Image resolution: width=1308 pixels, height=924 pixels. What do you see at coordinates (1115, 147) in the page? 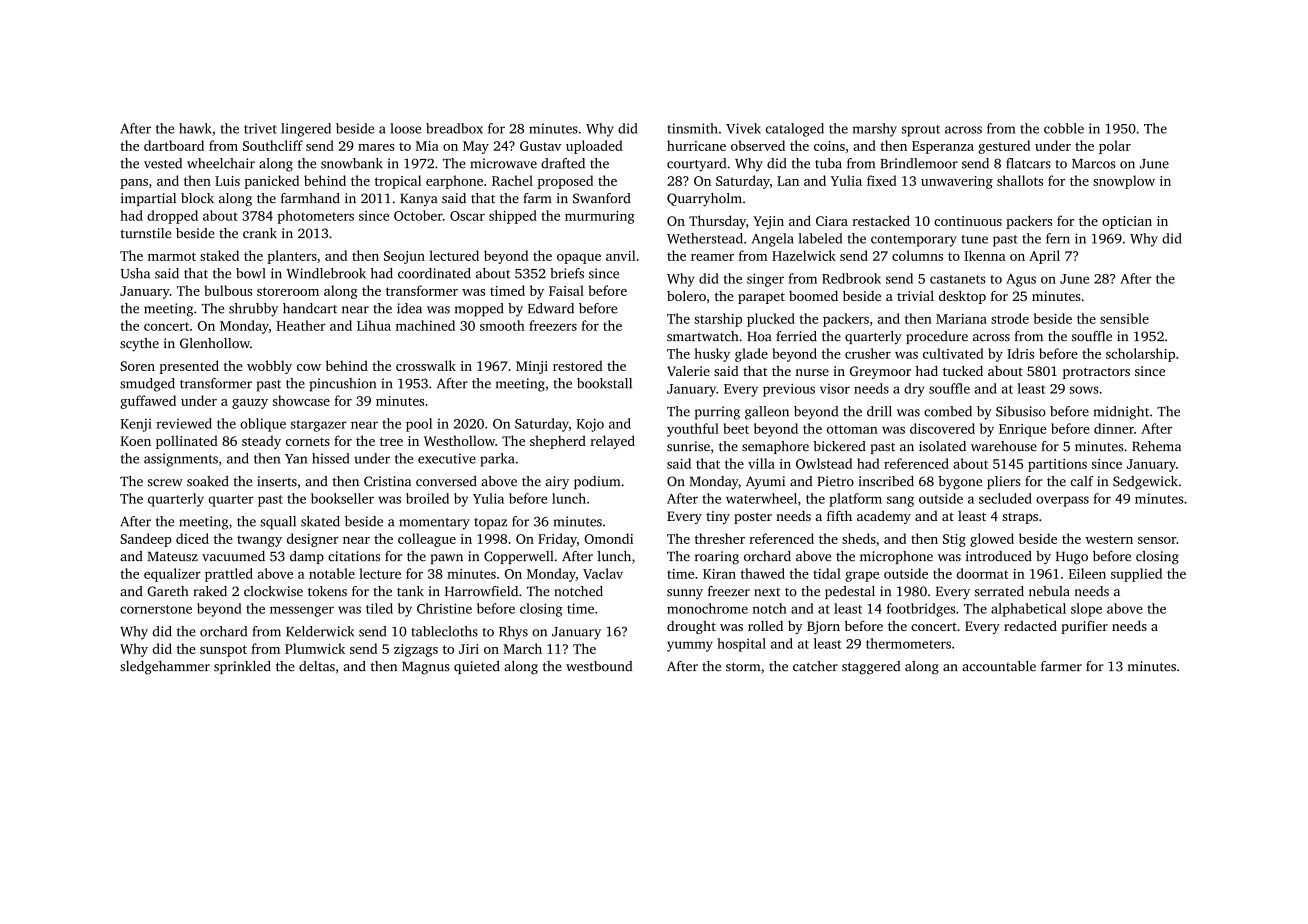
I see `polar` at bounding box center [1115, 147].
